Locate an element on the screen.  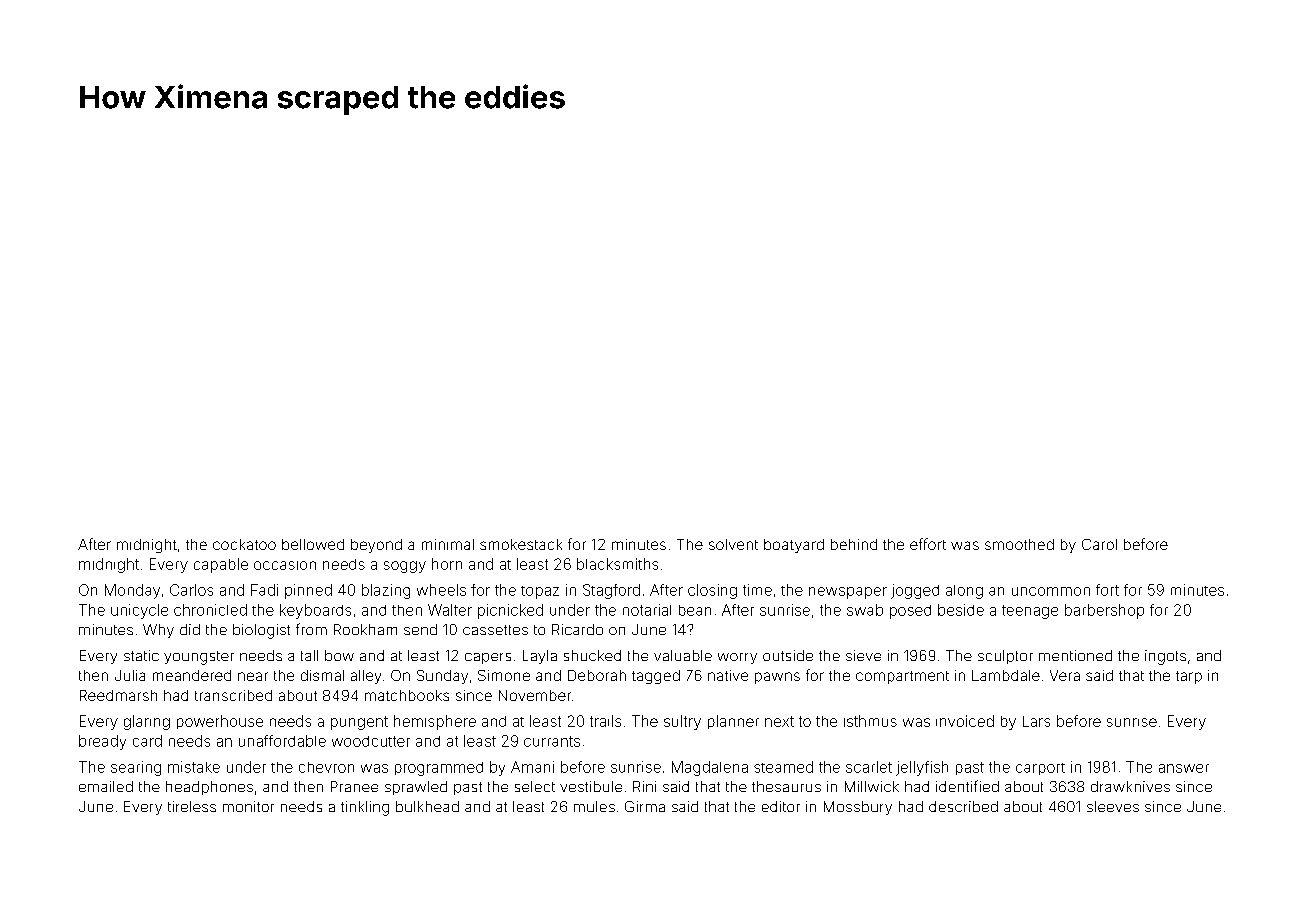
Carol is located at coordinates (1099, 544).
